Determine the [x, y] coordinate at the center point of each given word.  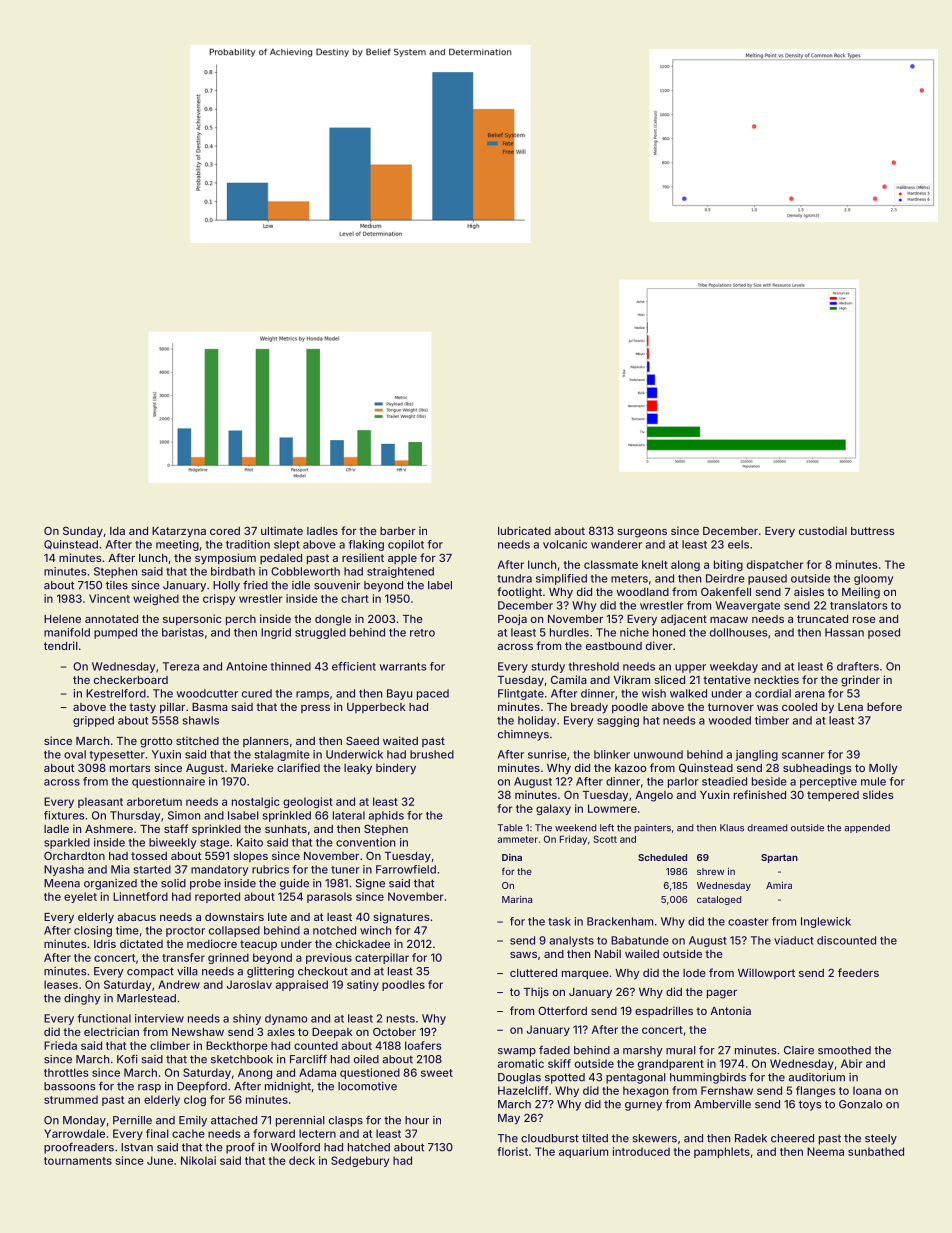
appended [867, 828]
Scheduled [662, 857]
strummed [71, 1099]
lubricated [524, 530]
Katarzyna [179, 532]
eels [738, 544]
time [127, 930]
